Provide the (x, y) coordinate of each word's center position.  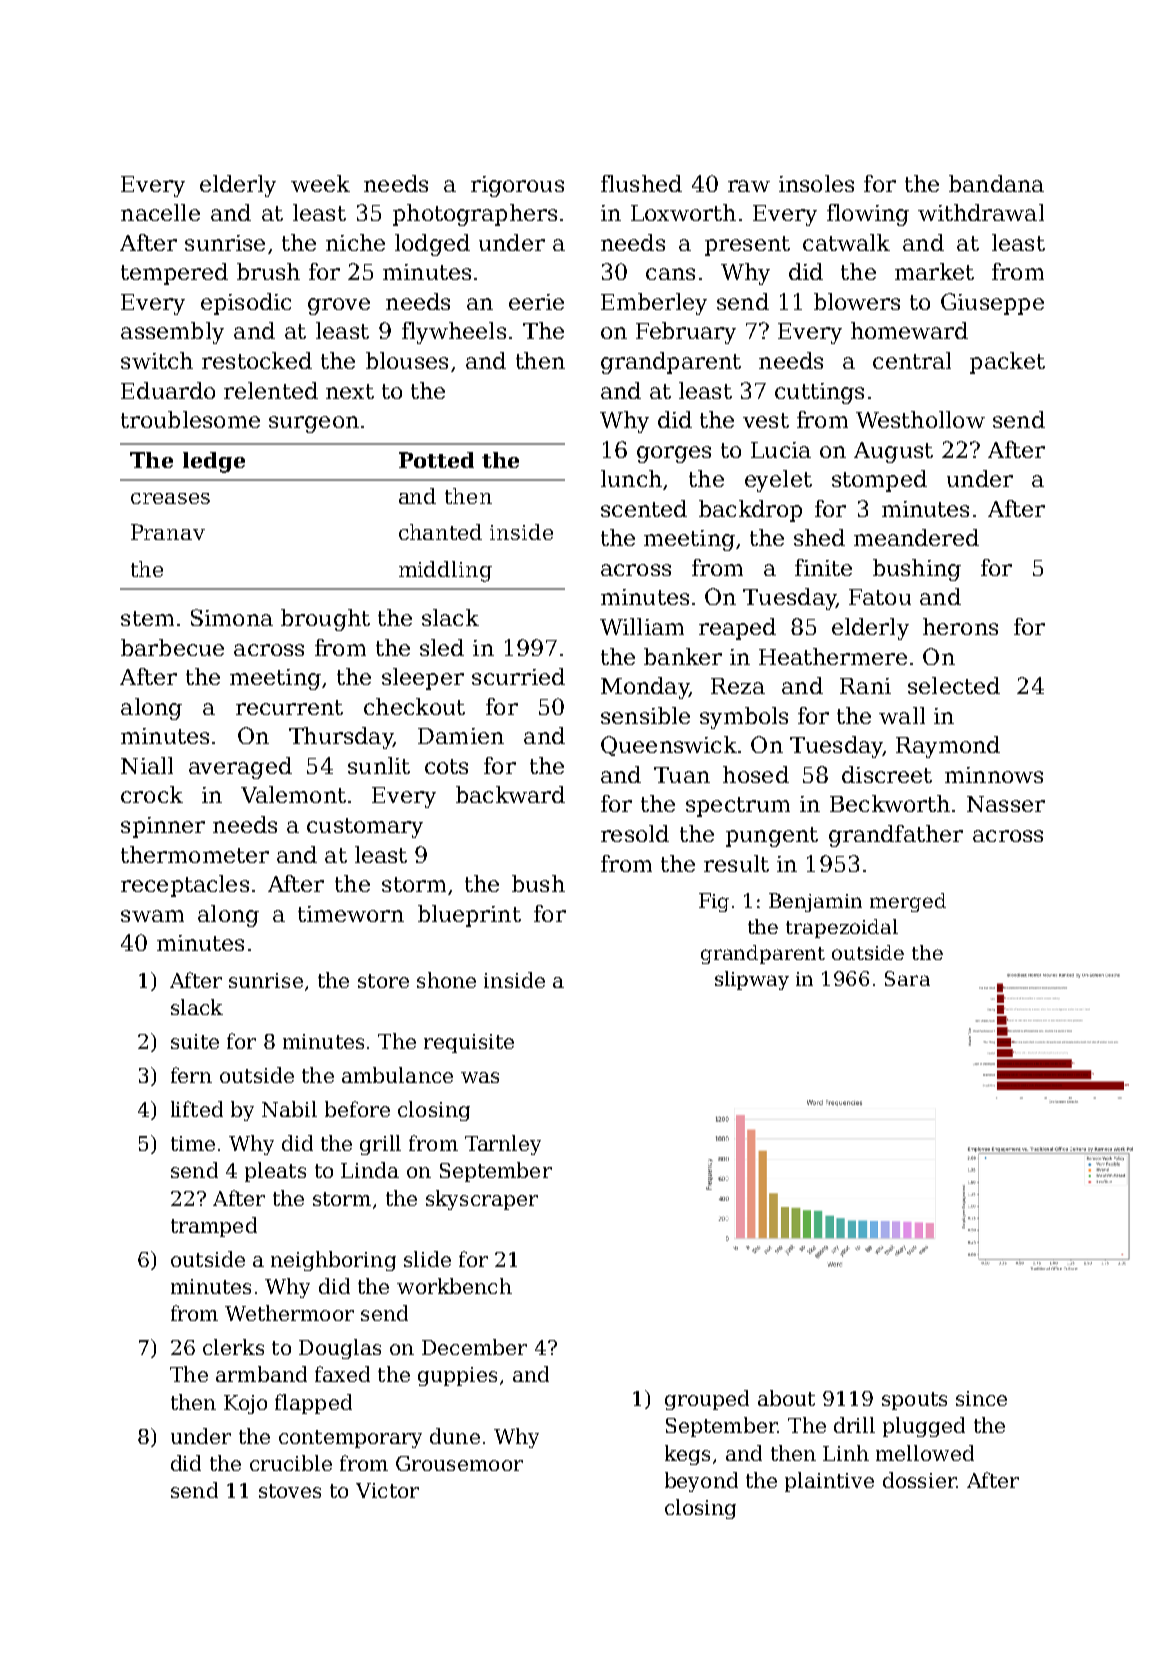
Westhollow (920, 419)
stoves (290, 1491)
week (320, 183)
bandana (996, 183)
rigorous (517, 186)
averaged (240, 768)
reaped (737, 629)
